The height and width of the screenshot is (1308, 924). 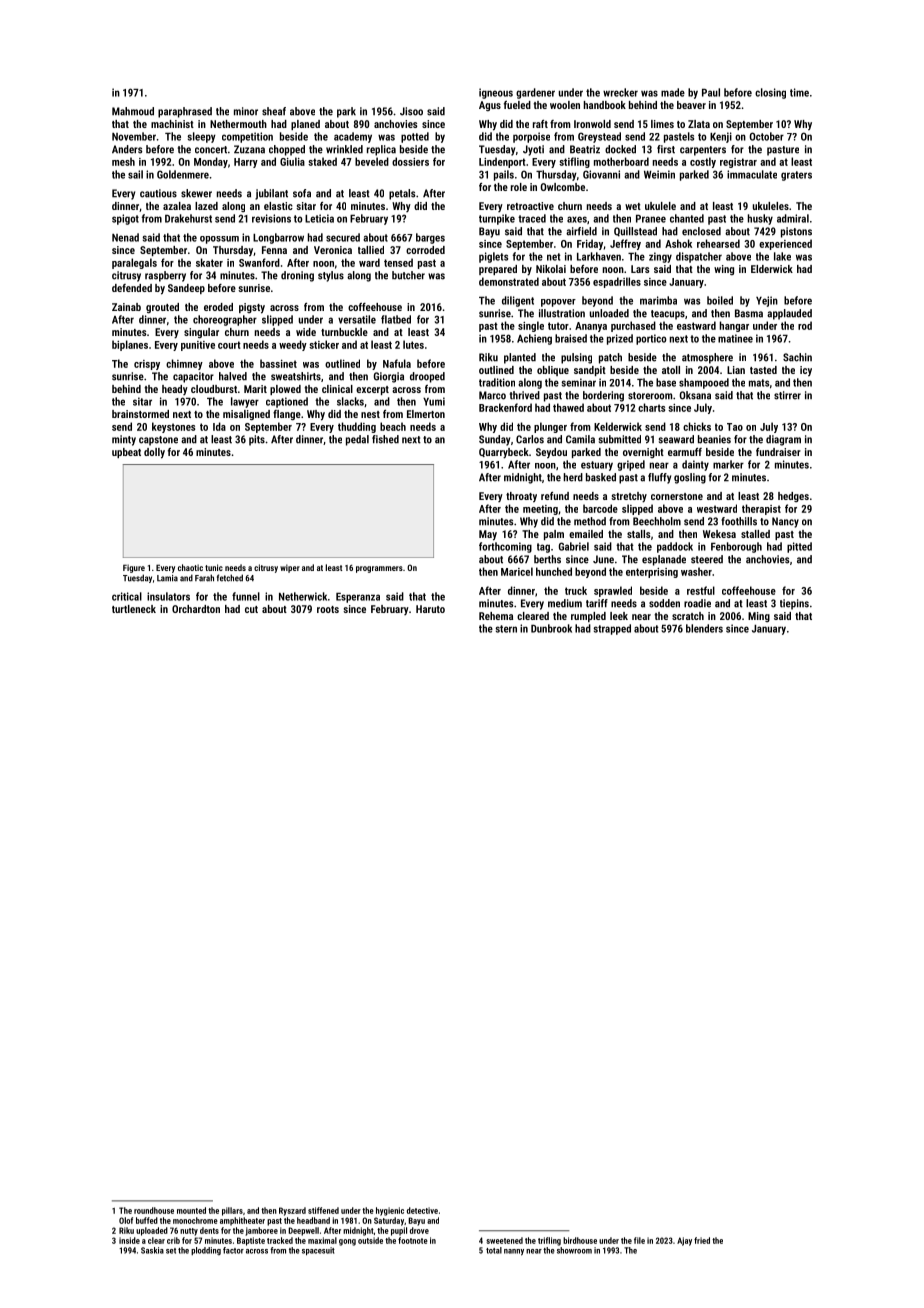 What do you see at coordinates (490, 106) in the screenshot?
I see `Agus` at bounding box center [490, 106].
